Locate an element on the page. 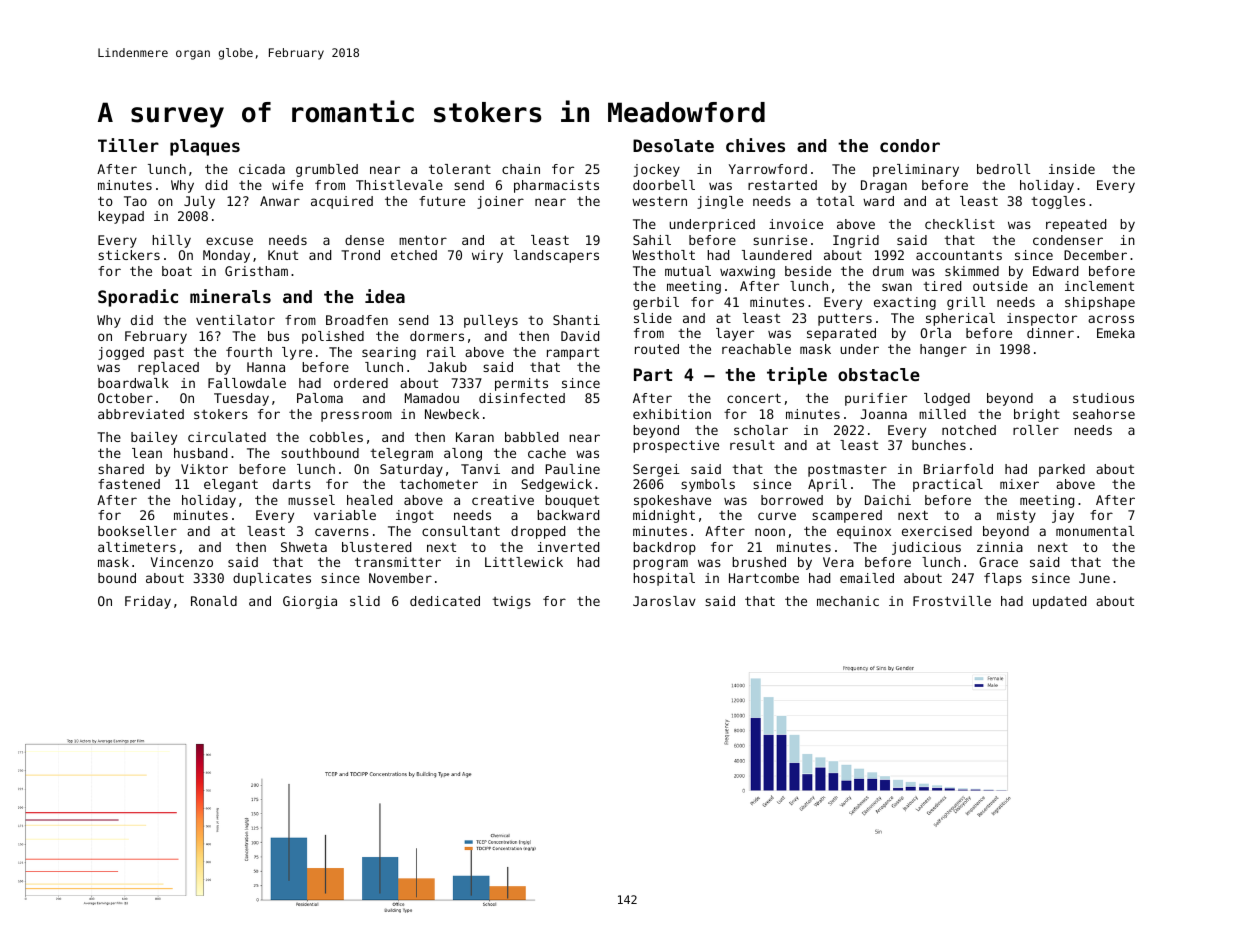 The image size is (1233, 952). Jaroslav is located at coordinates (664, 601).
